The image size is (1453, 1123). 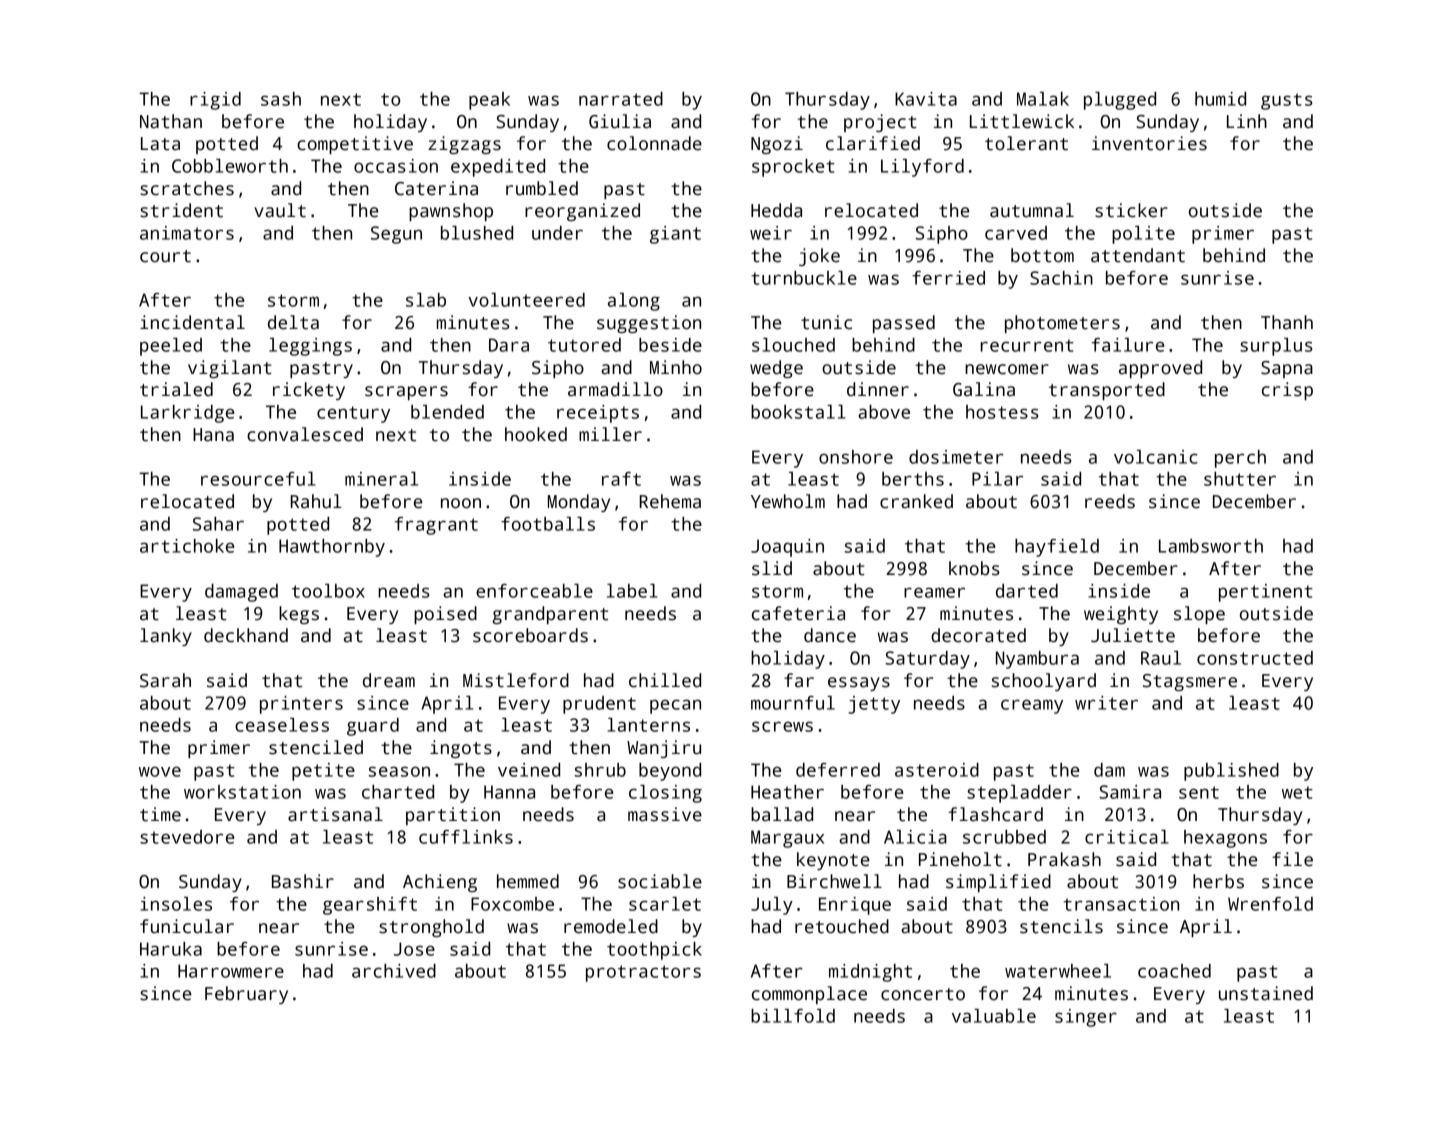 I want to click on armadillo, so click(x=615, y=389).
